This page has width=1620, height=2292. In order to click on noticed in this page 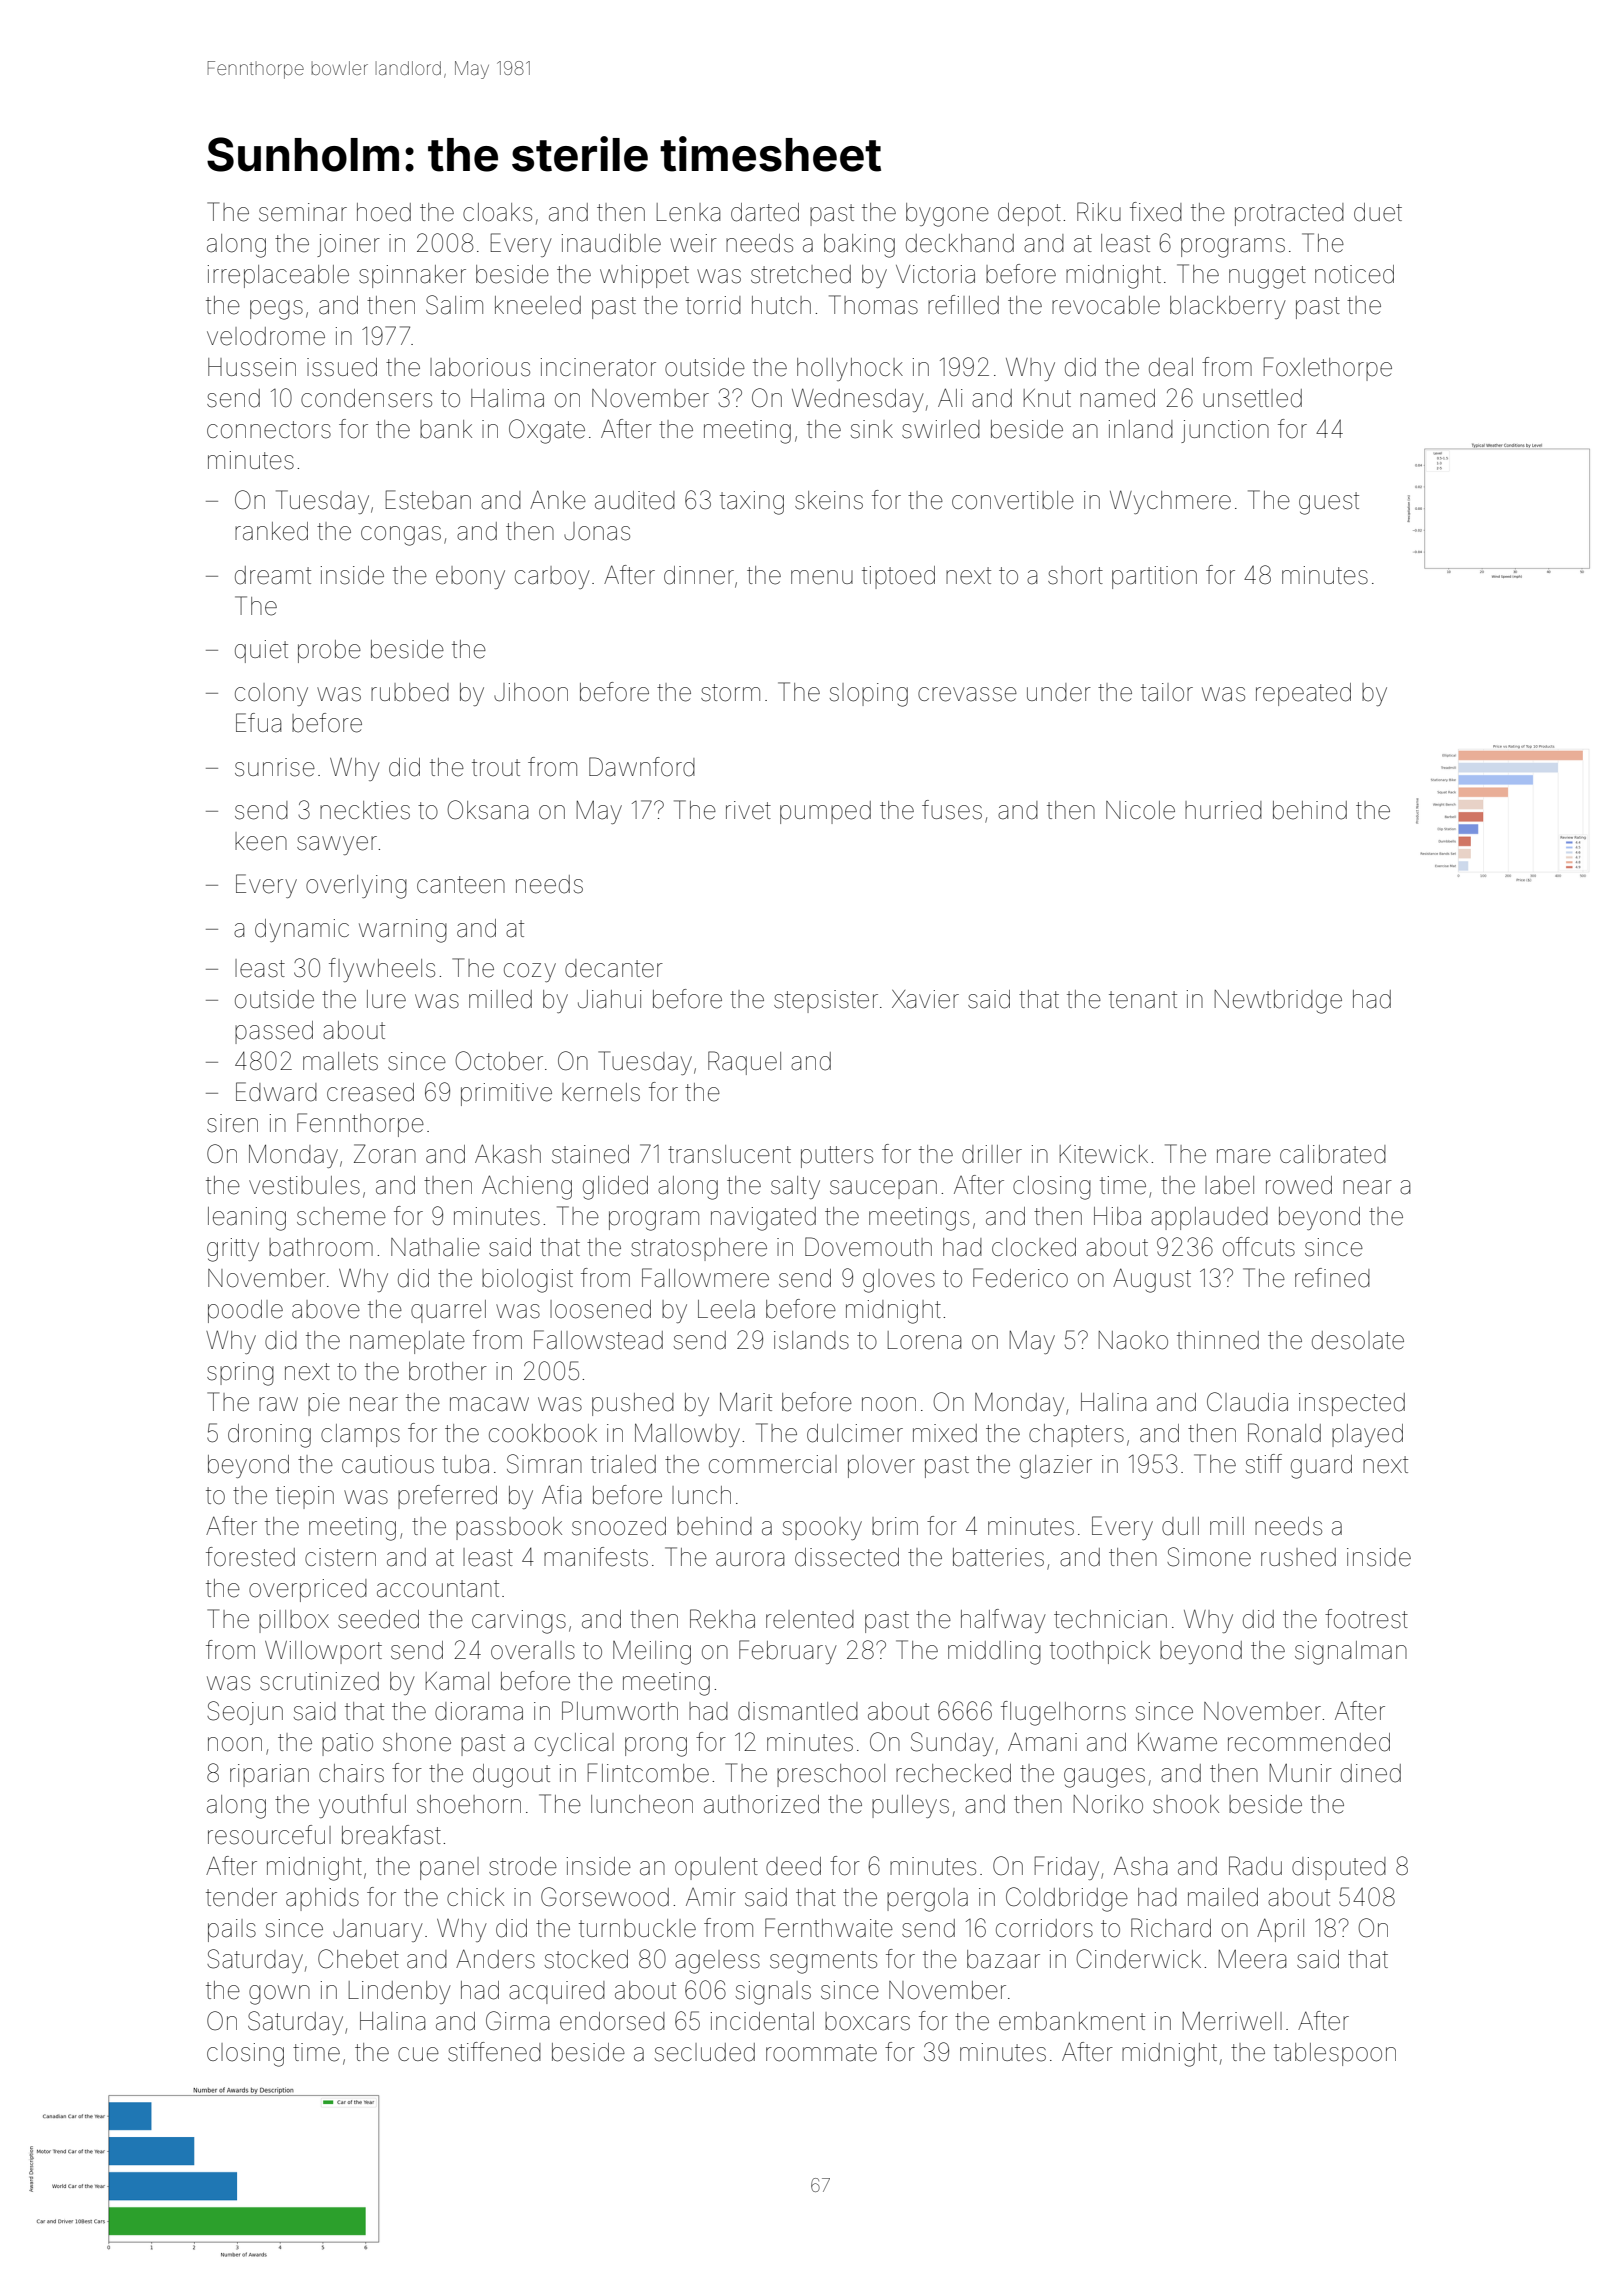, I will do `click(1354, 274)`.
